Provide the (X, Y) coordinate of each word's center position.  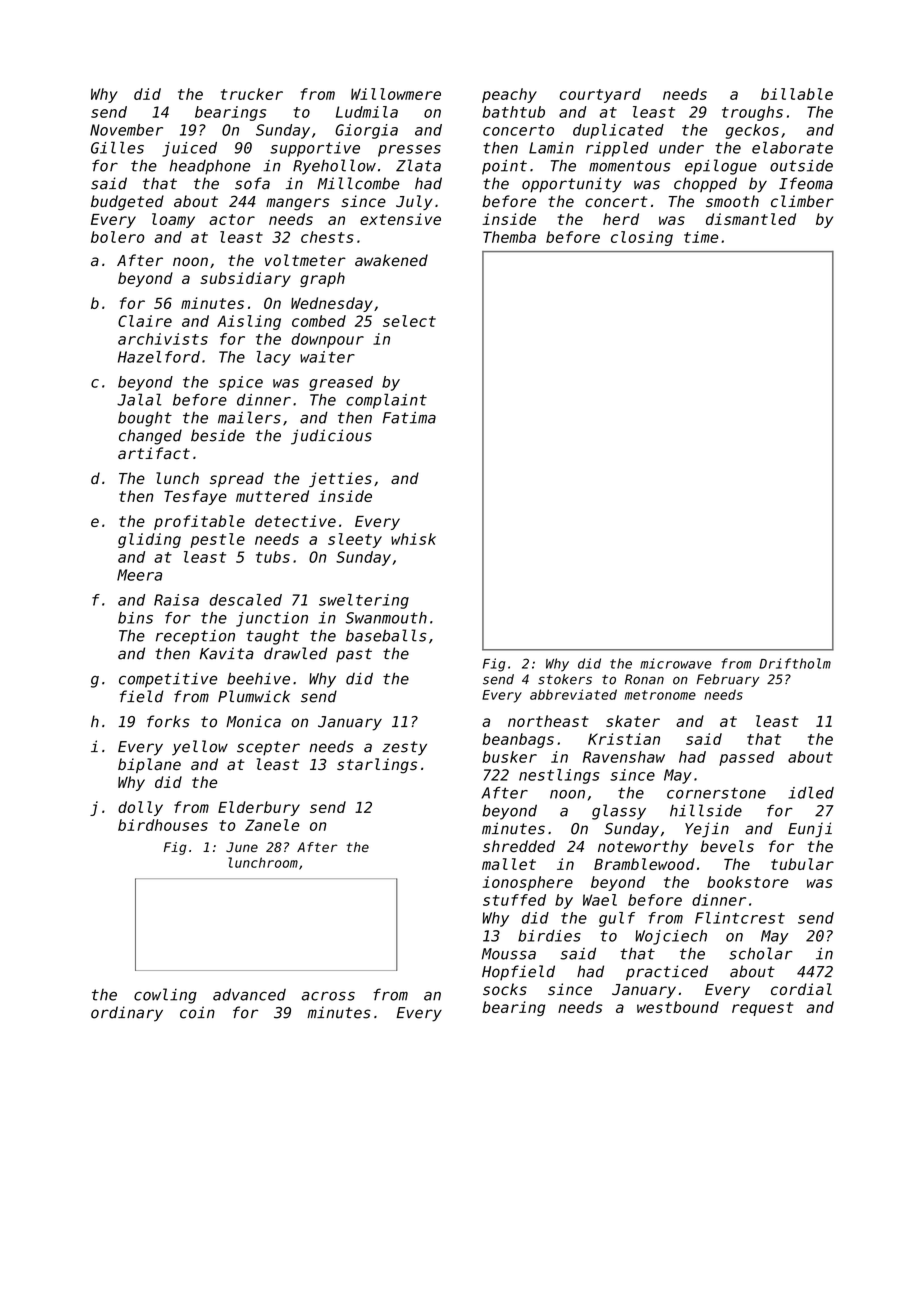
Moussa (509, 954)
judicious (331, 437)
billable (797, 94)
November (126, 130)
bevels (727, 846)
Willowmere (396, 94)
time (701, 237)
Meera (139, 575)
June (242, 847)
